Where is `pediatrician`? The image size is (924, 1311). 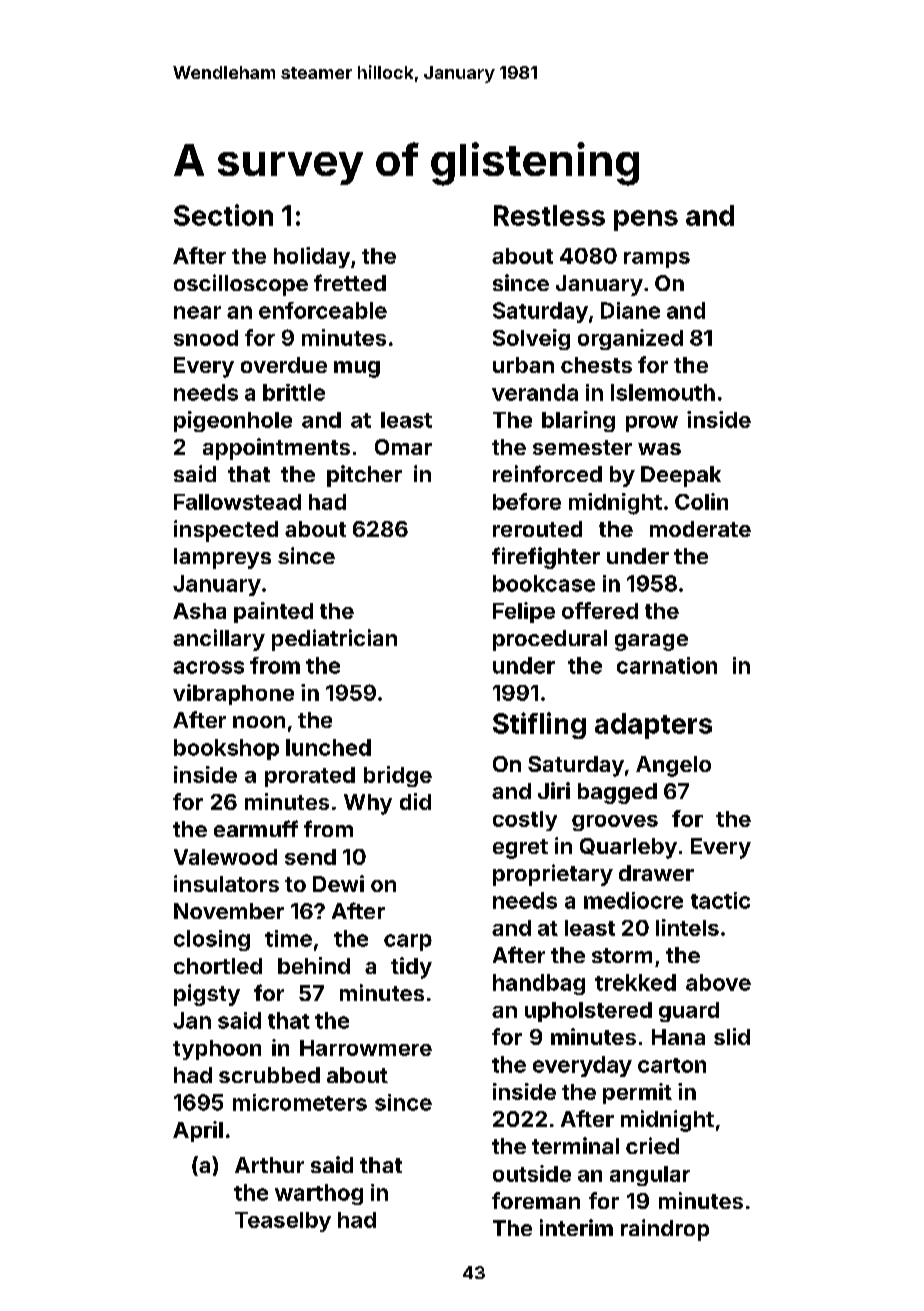
pediatrician is located at coordinates (334, 640).
